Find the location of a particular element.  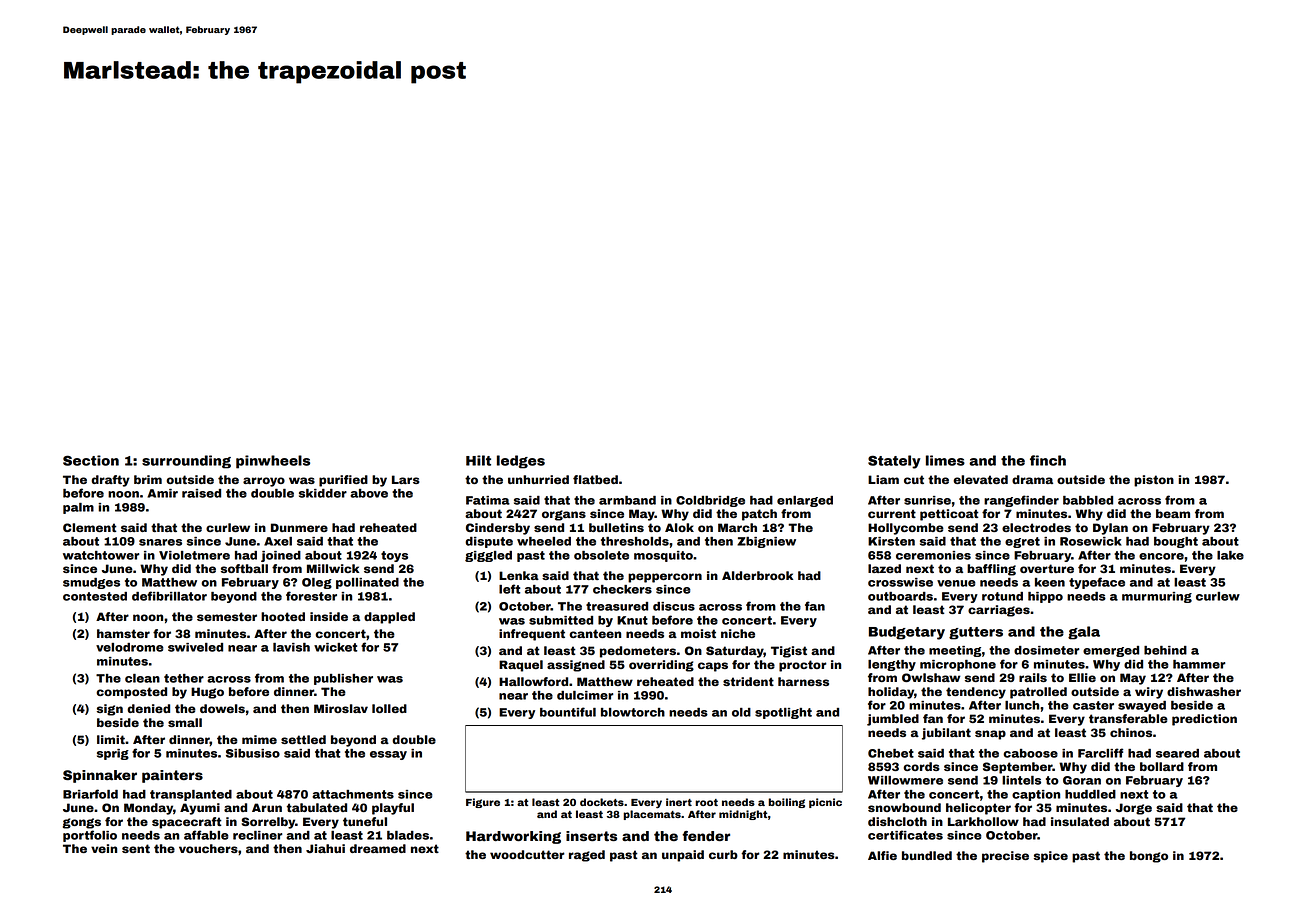

tabulated is located at coordinates (317, 807).
